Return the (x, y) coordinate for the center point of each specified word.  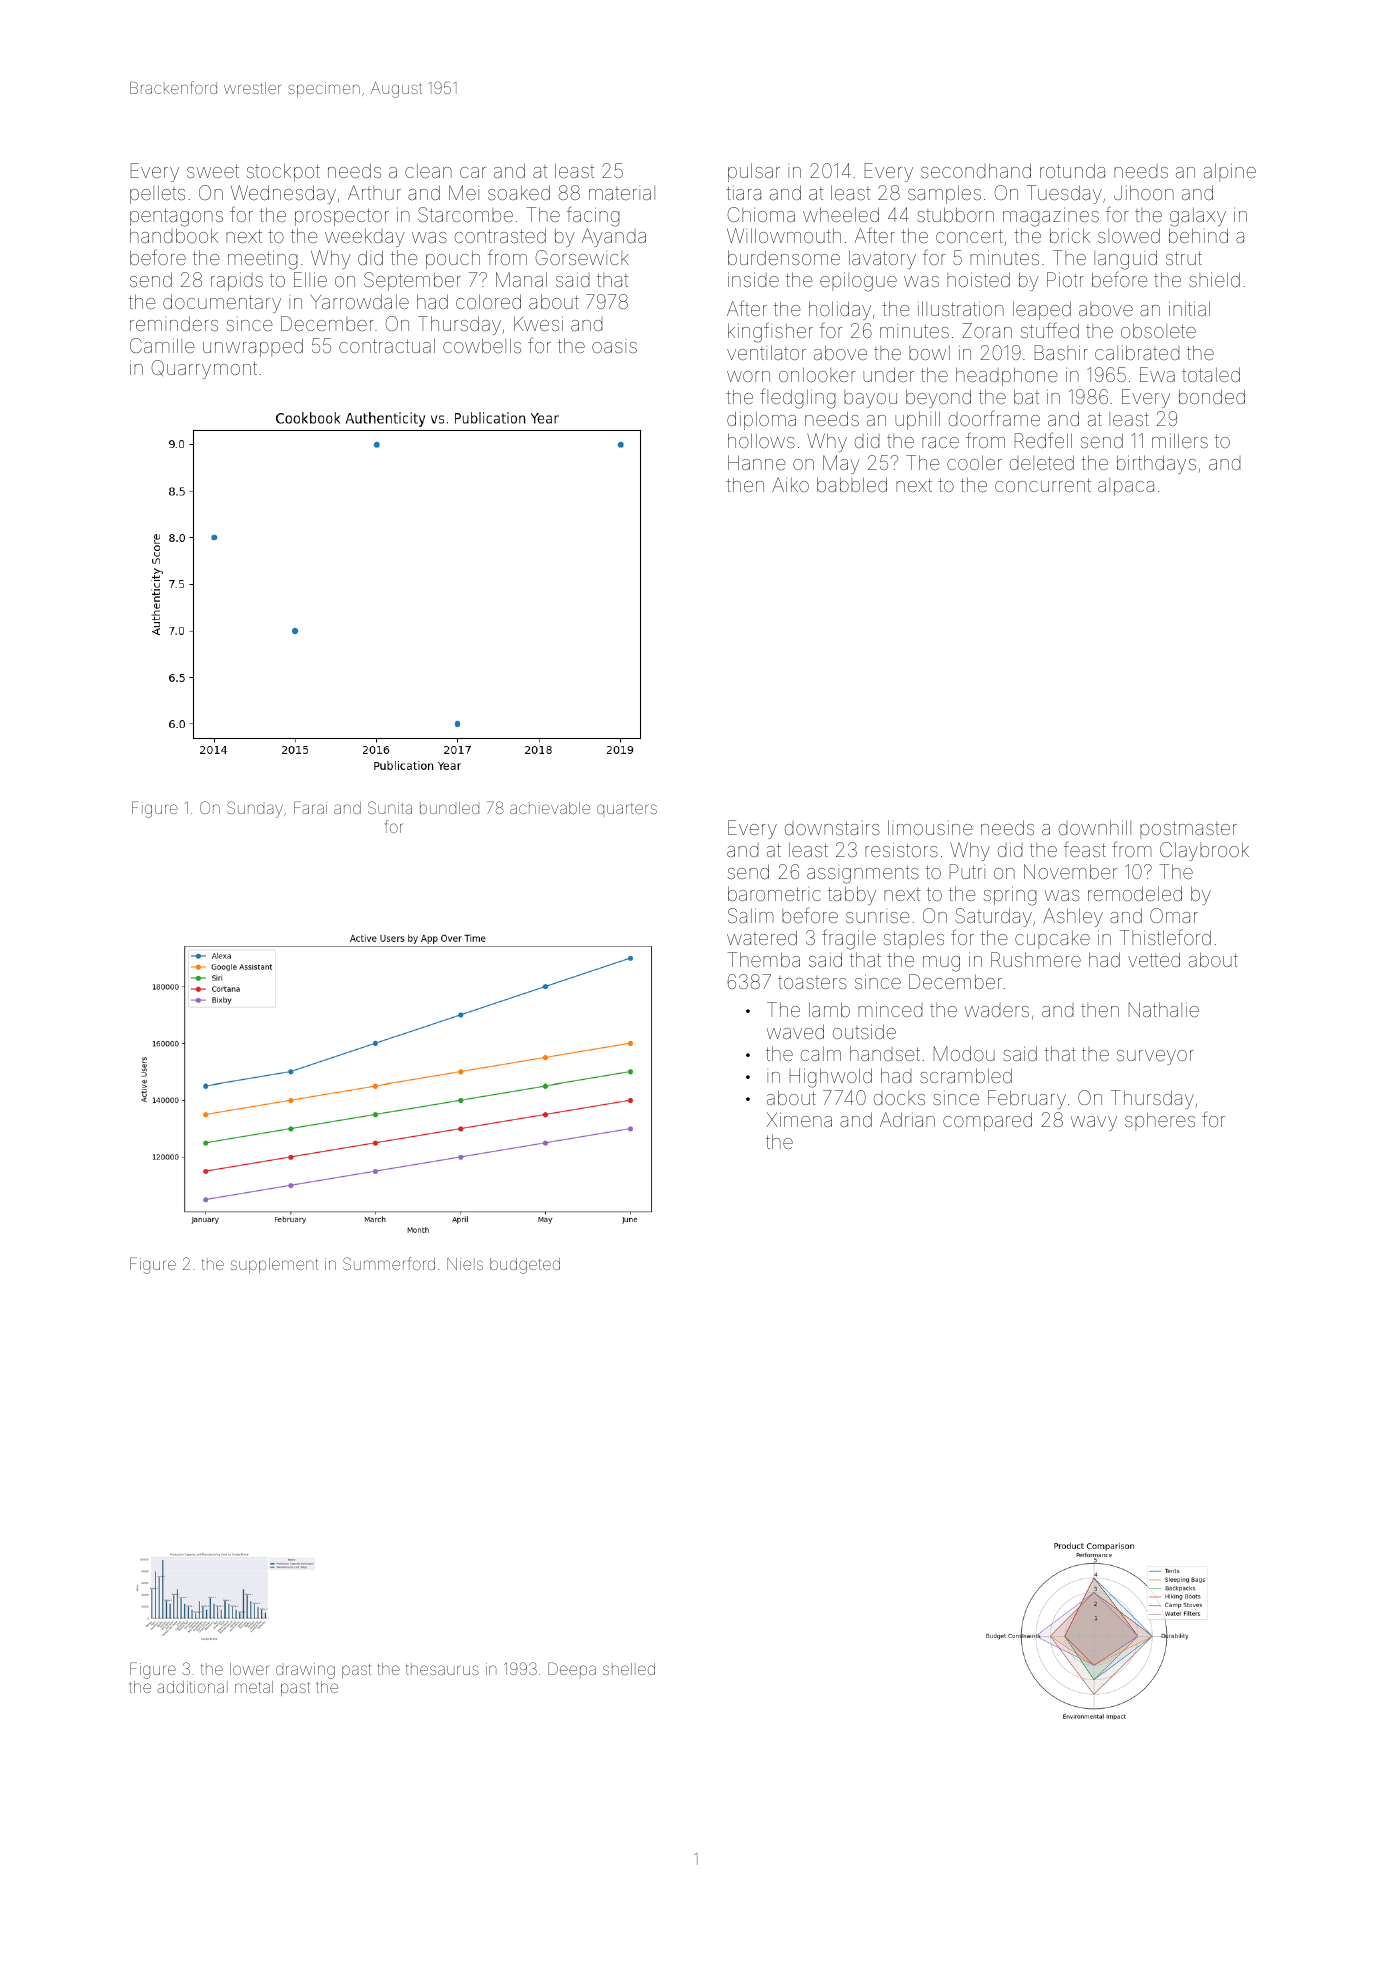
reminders (174, 323)
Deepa (572, 1670)
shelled (629, 1669)
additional (192, 1687)
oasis (614, 347)
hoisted (978, 279)
